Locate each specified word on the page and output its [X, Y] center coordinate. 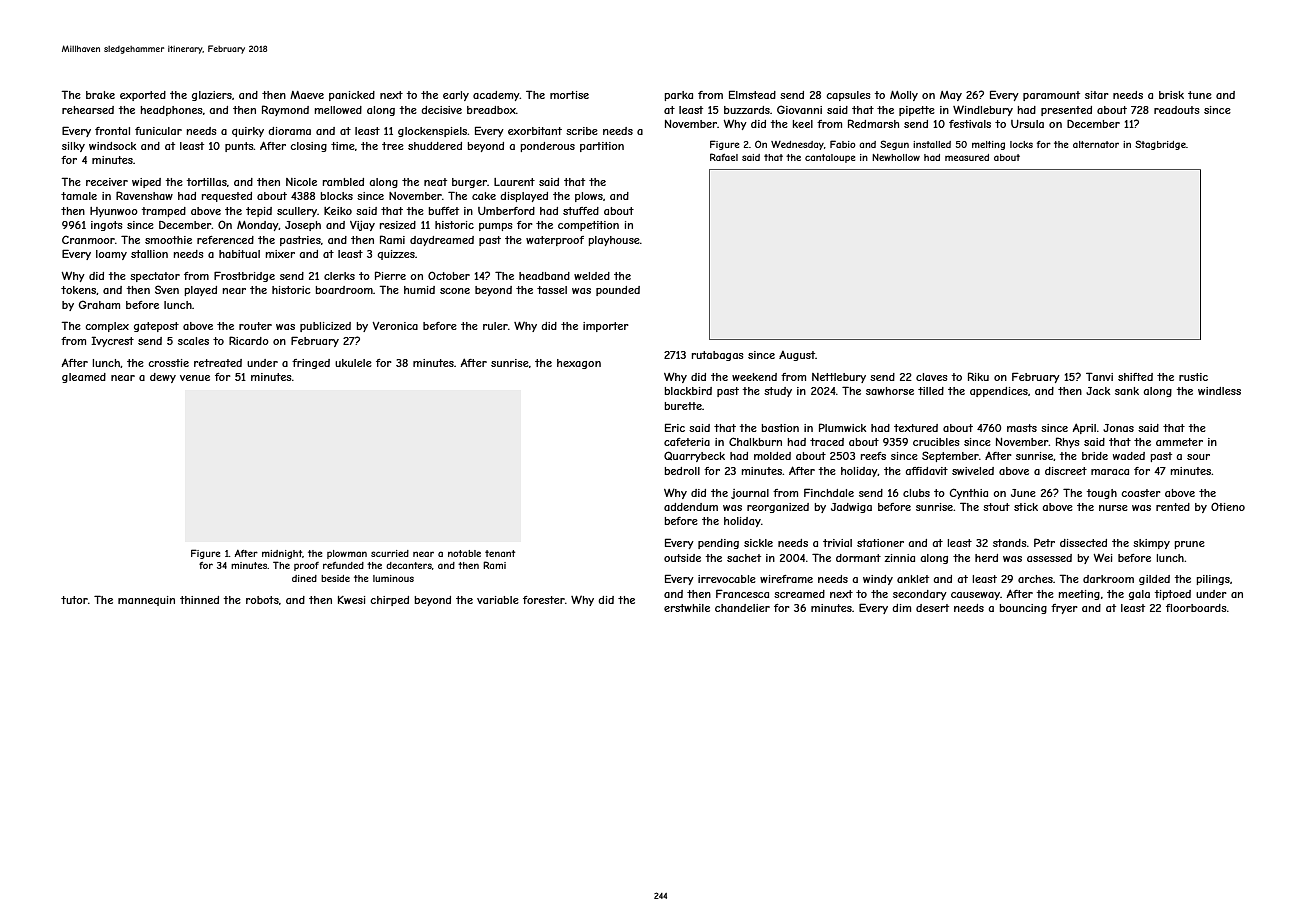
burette [683, 406]
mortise [569, 95]
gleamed [84, 378]
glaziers [212, 96]
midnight [282, 554]
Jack [1098, 391]
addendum [691, 507]
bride [1095, 456]
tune [1200, 95]
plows [589, 197]
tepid [259, 212]
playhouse [614, 241]
